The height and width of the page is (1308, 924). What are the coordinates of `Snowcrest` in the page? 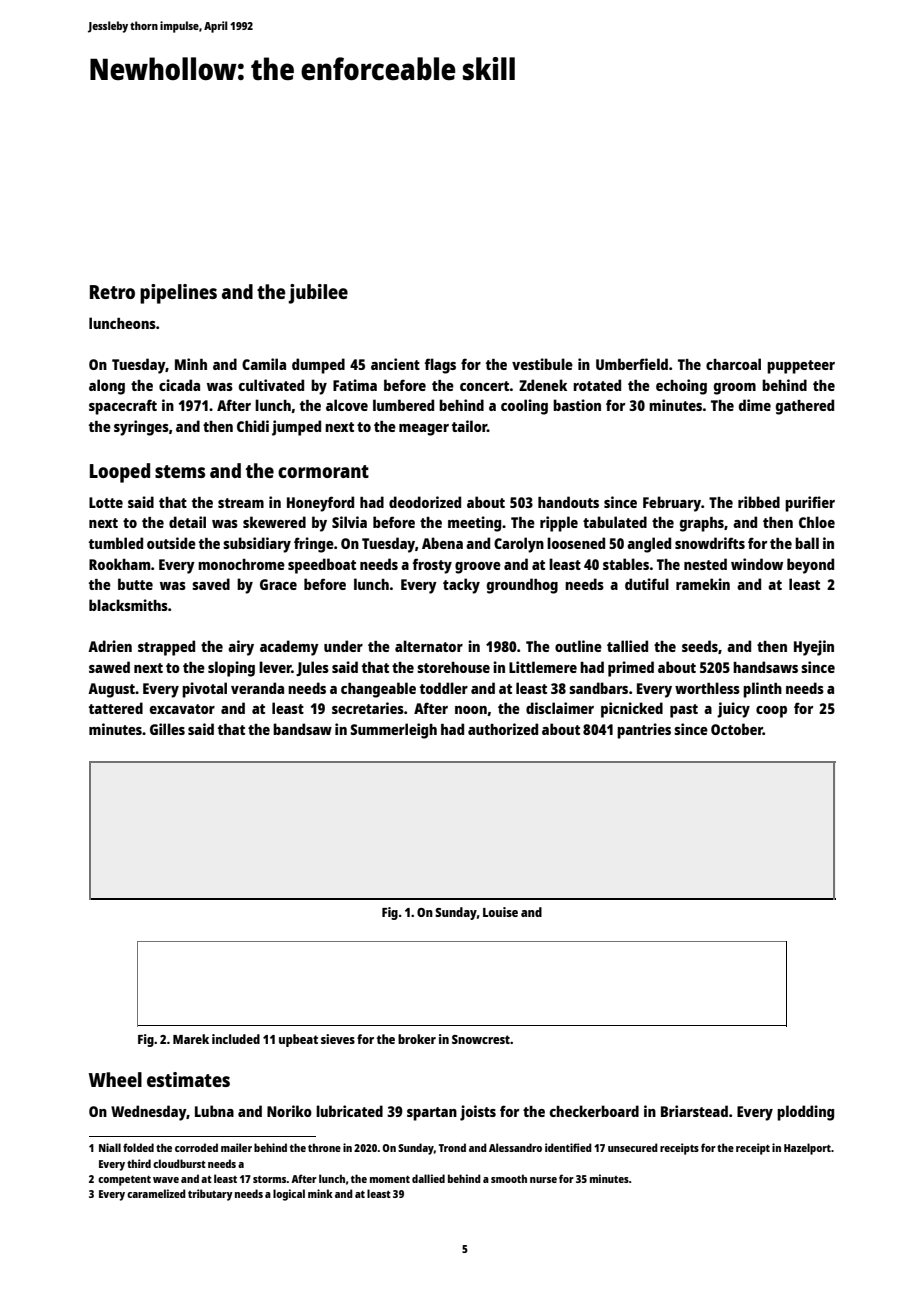 It's located at (481, 1039).
